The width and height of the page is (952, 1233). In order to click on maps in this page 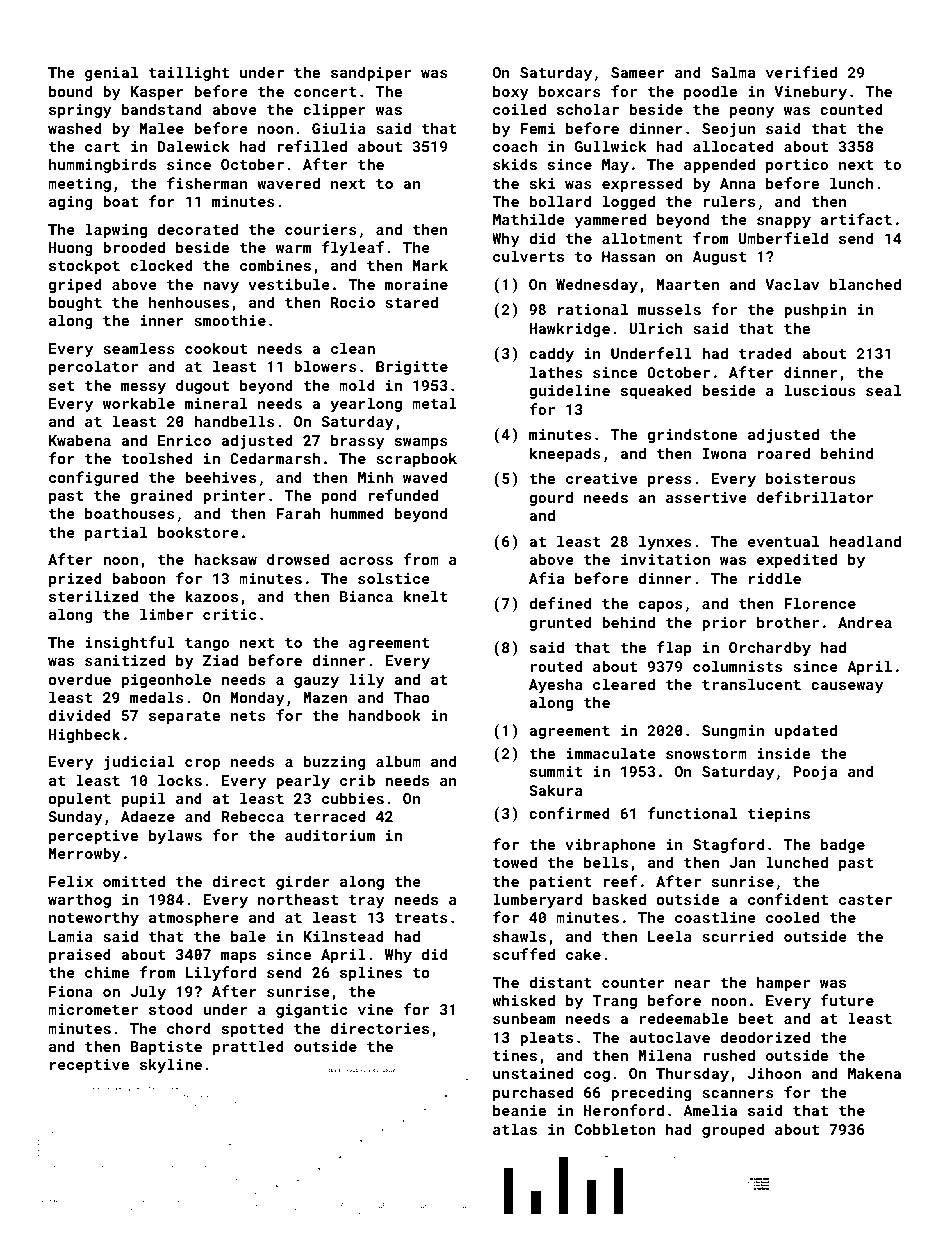, I will do `click(238, 957)`.
